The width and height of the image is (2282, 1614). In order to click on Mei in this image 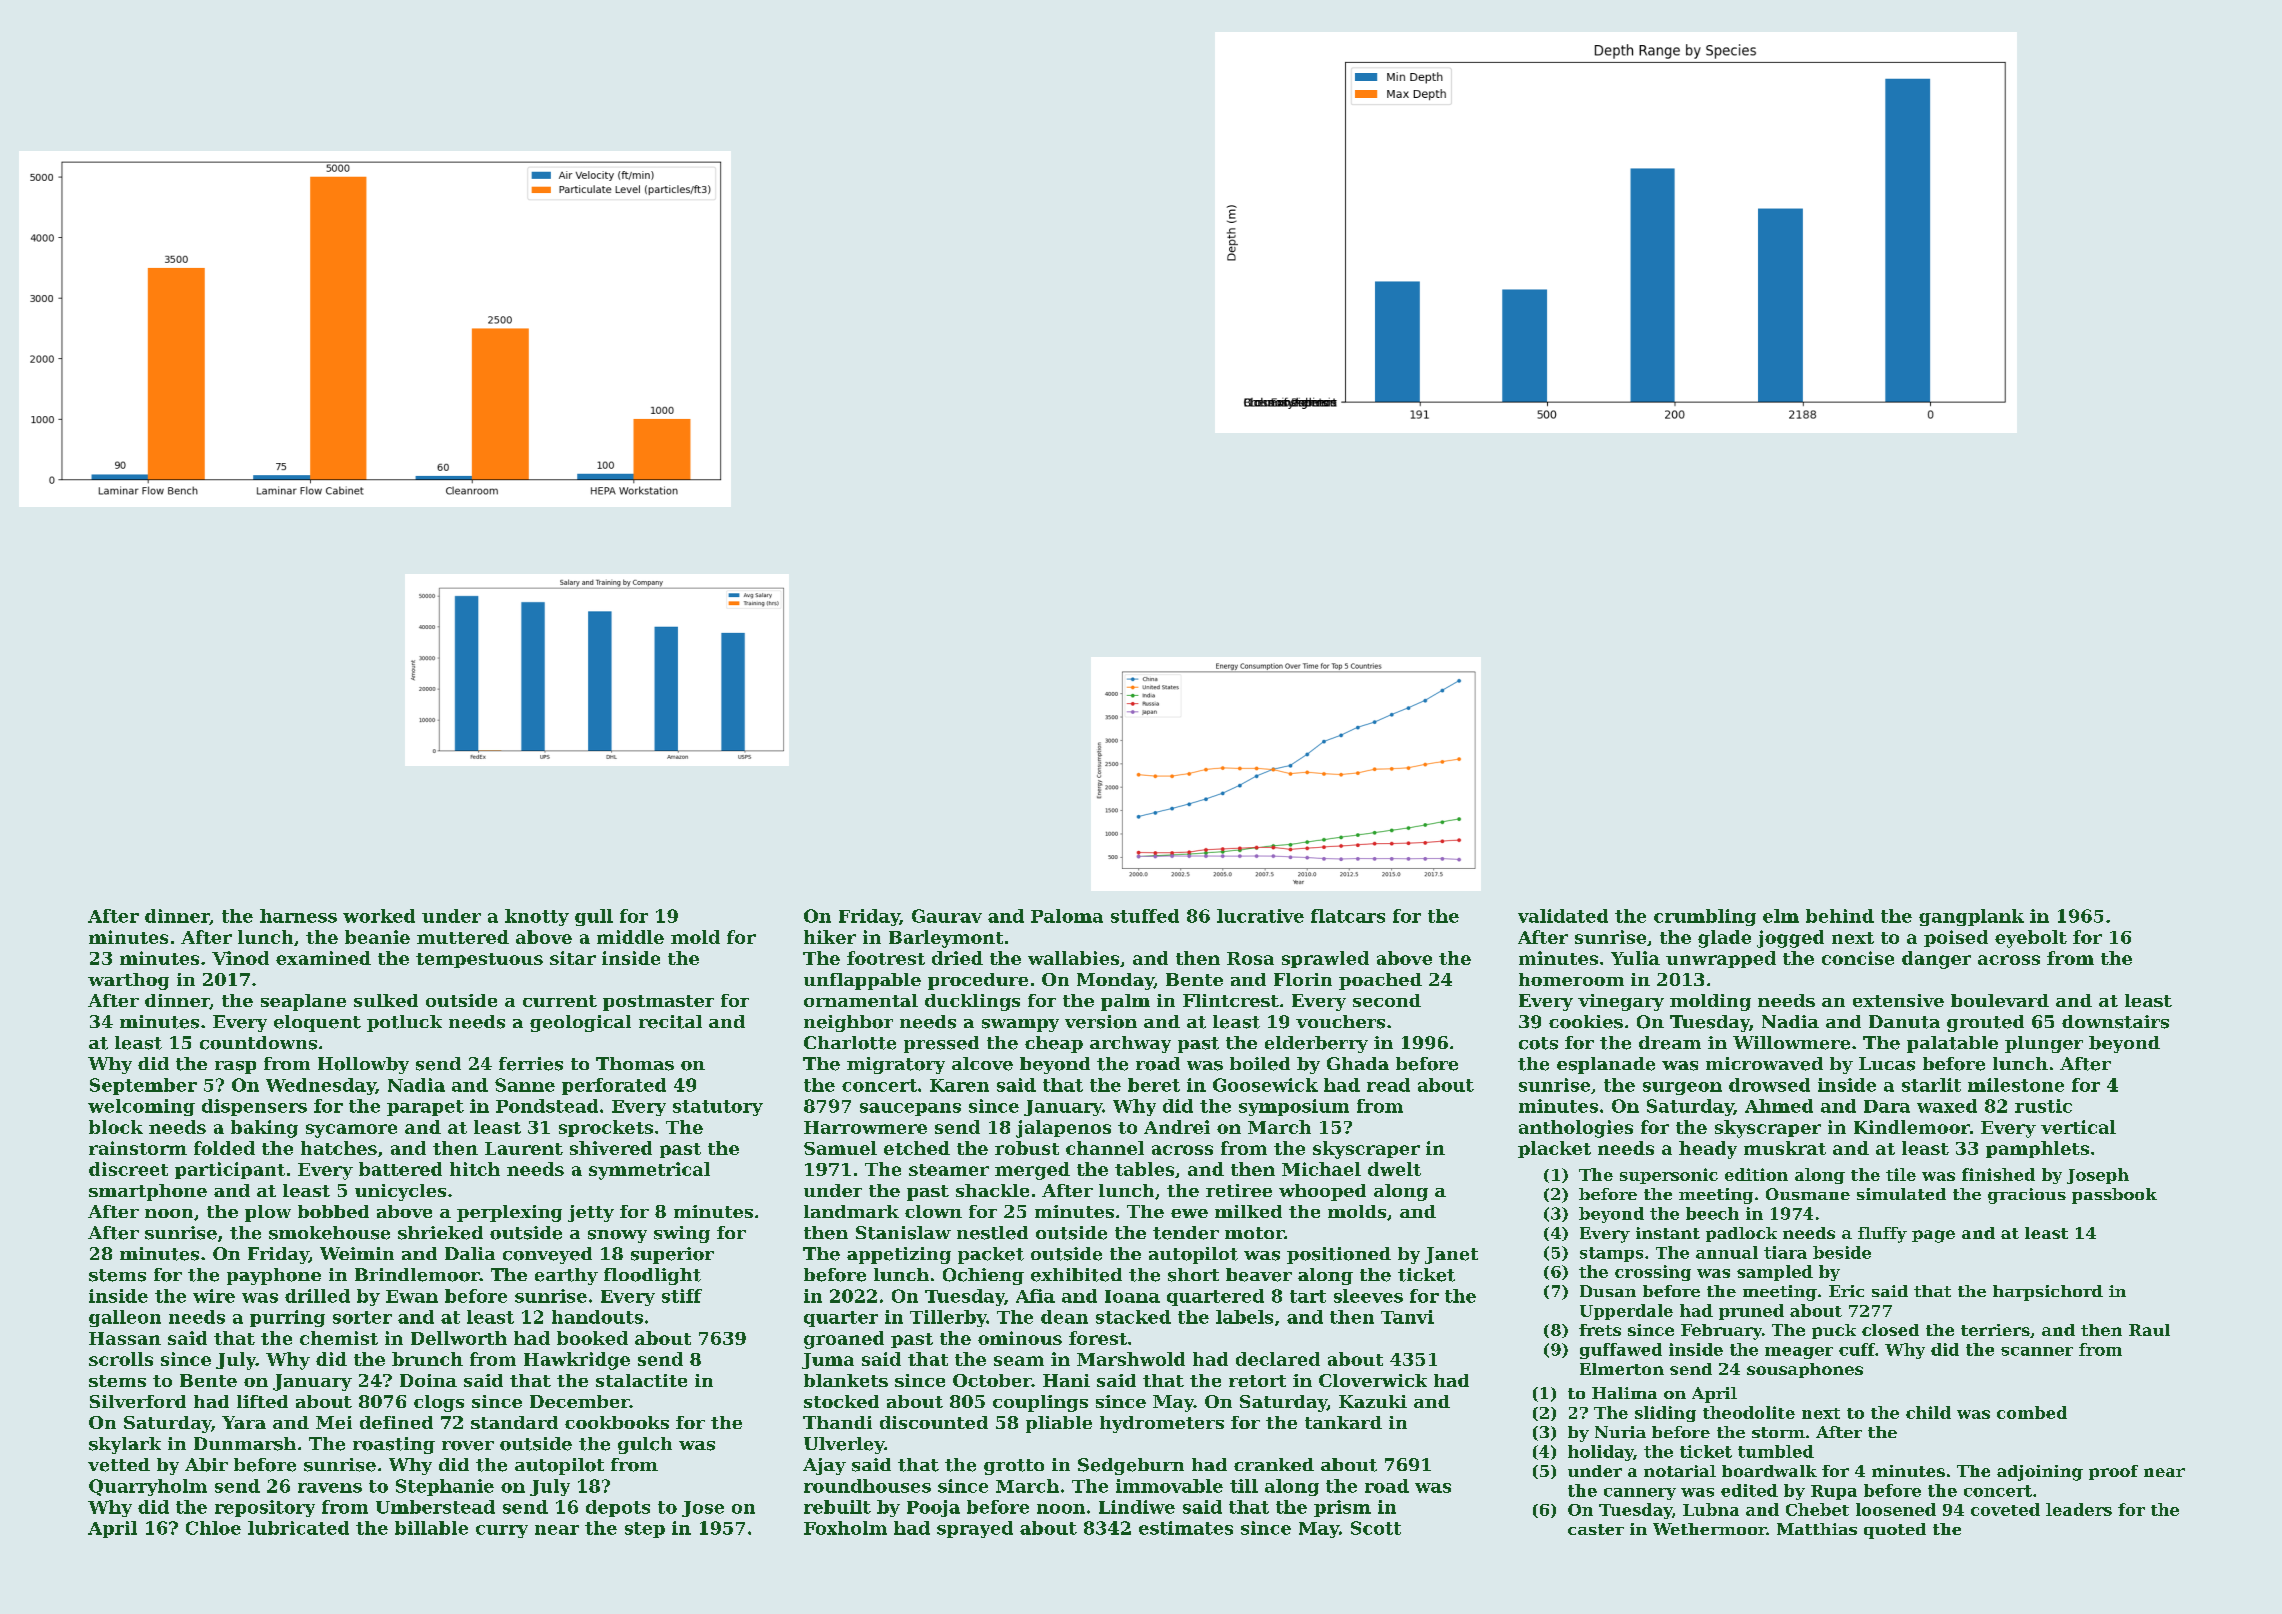, I will do `click(334, 1422)`.
